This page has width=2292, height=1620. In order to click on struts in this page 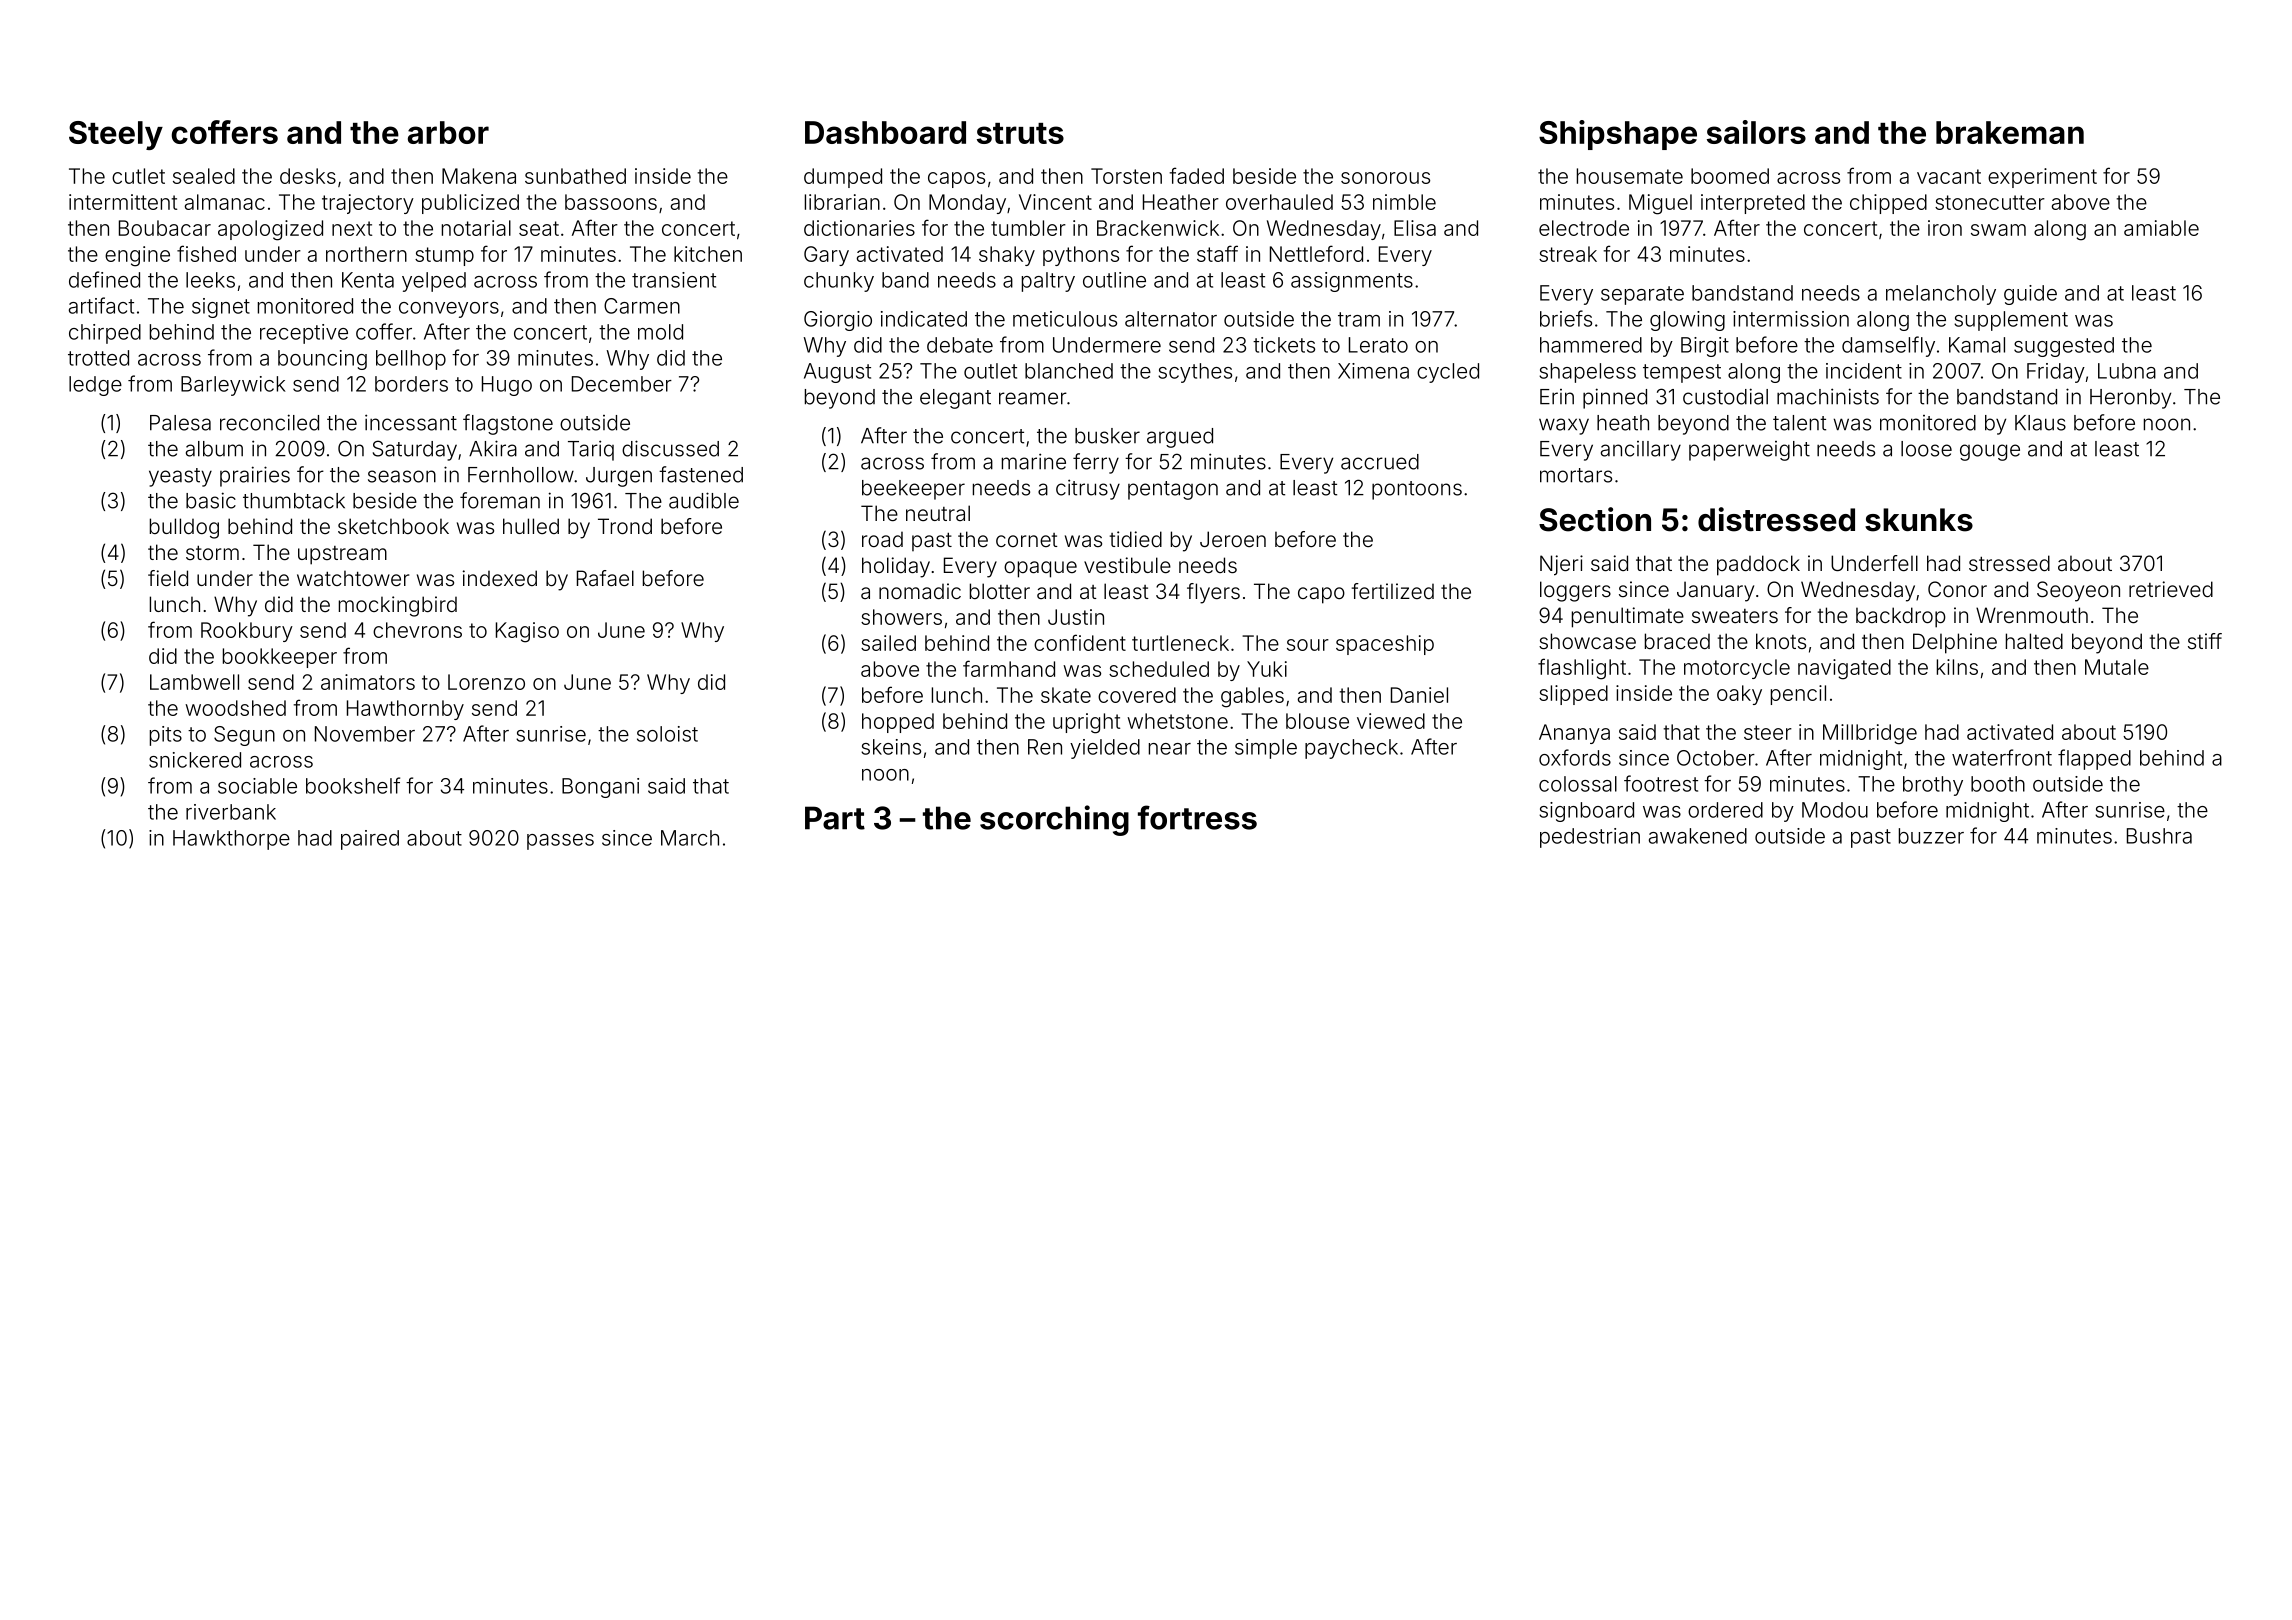, I will do `click(1020, 133)`.
